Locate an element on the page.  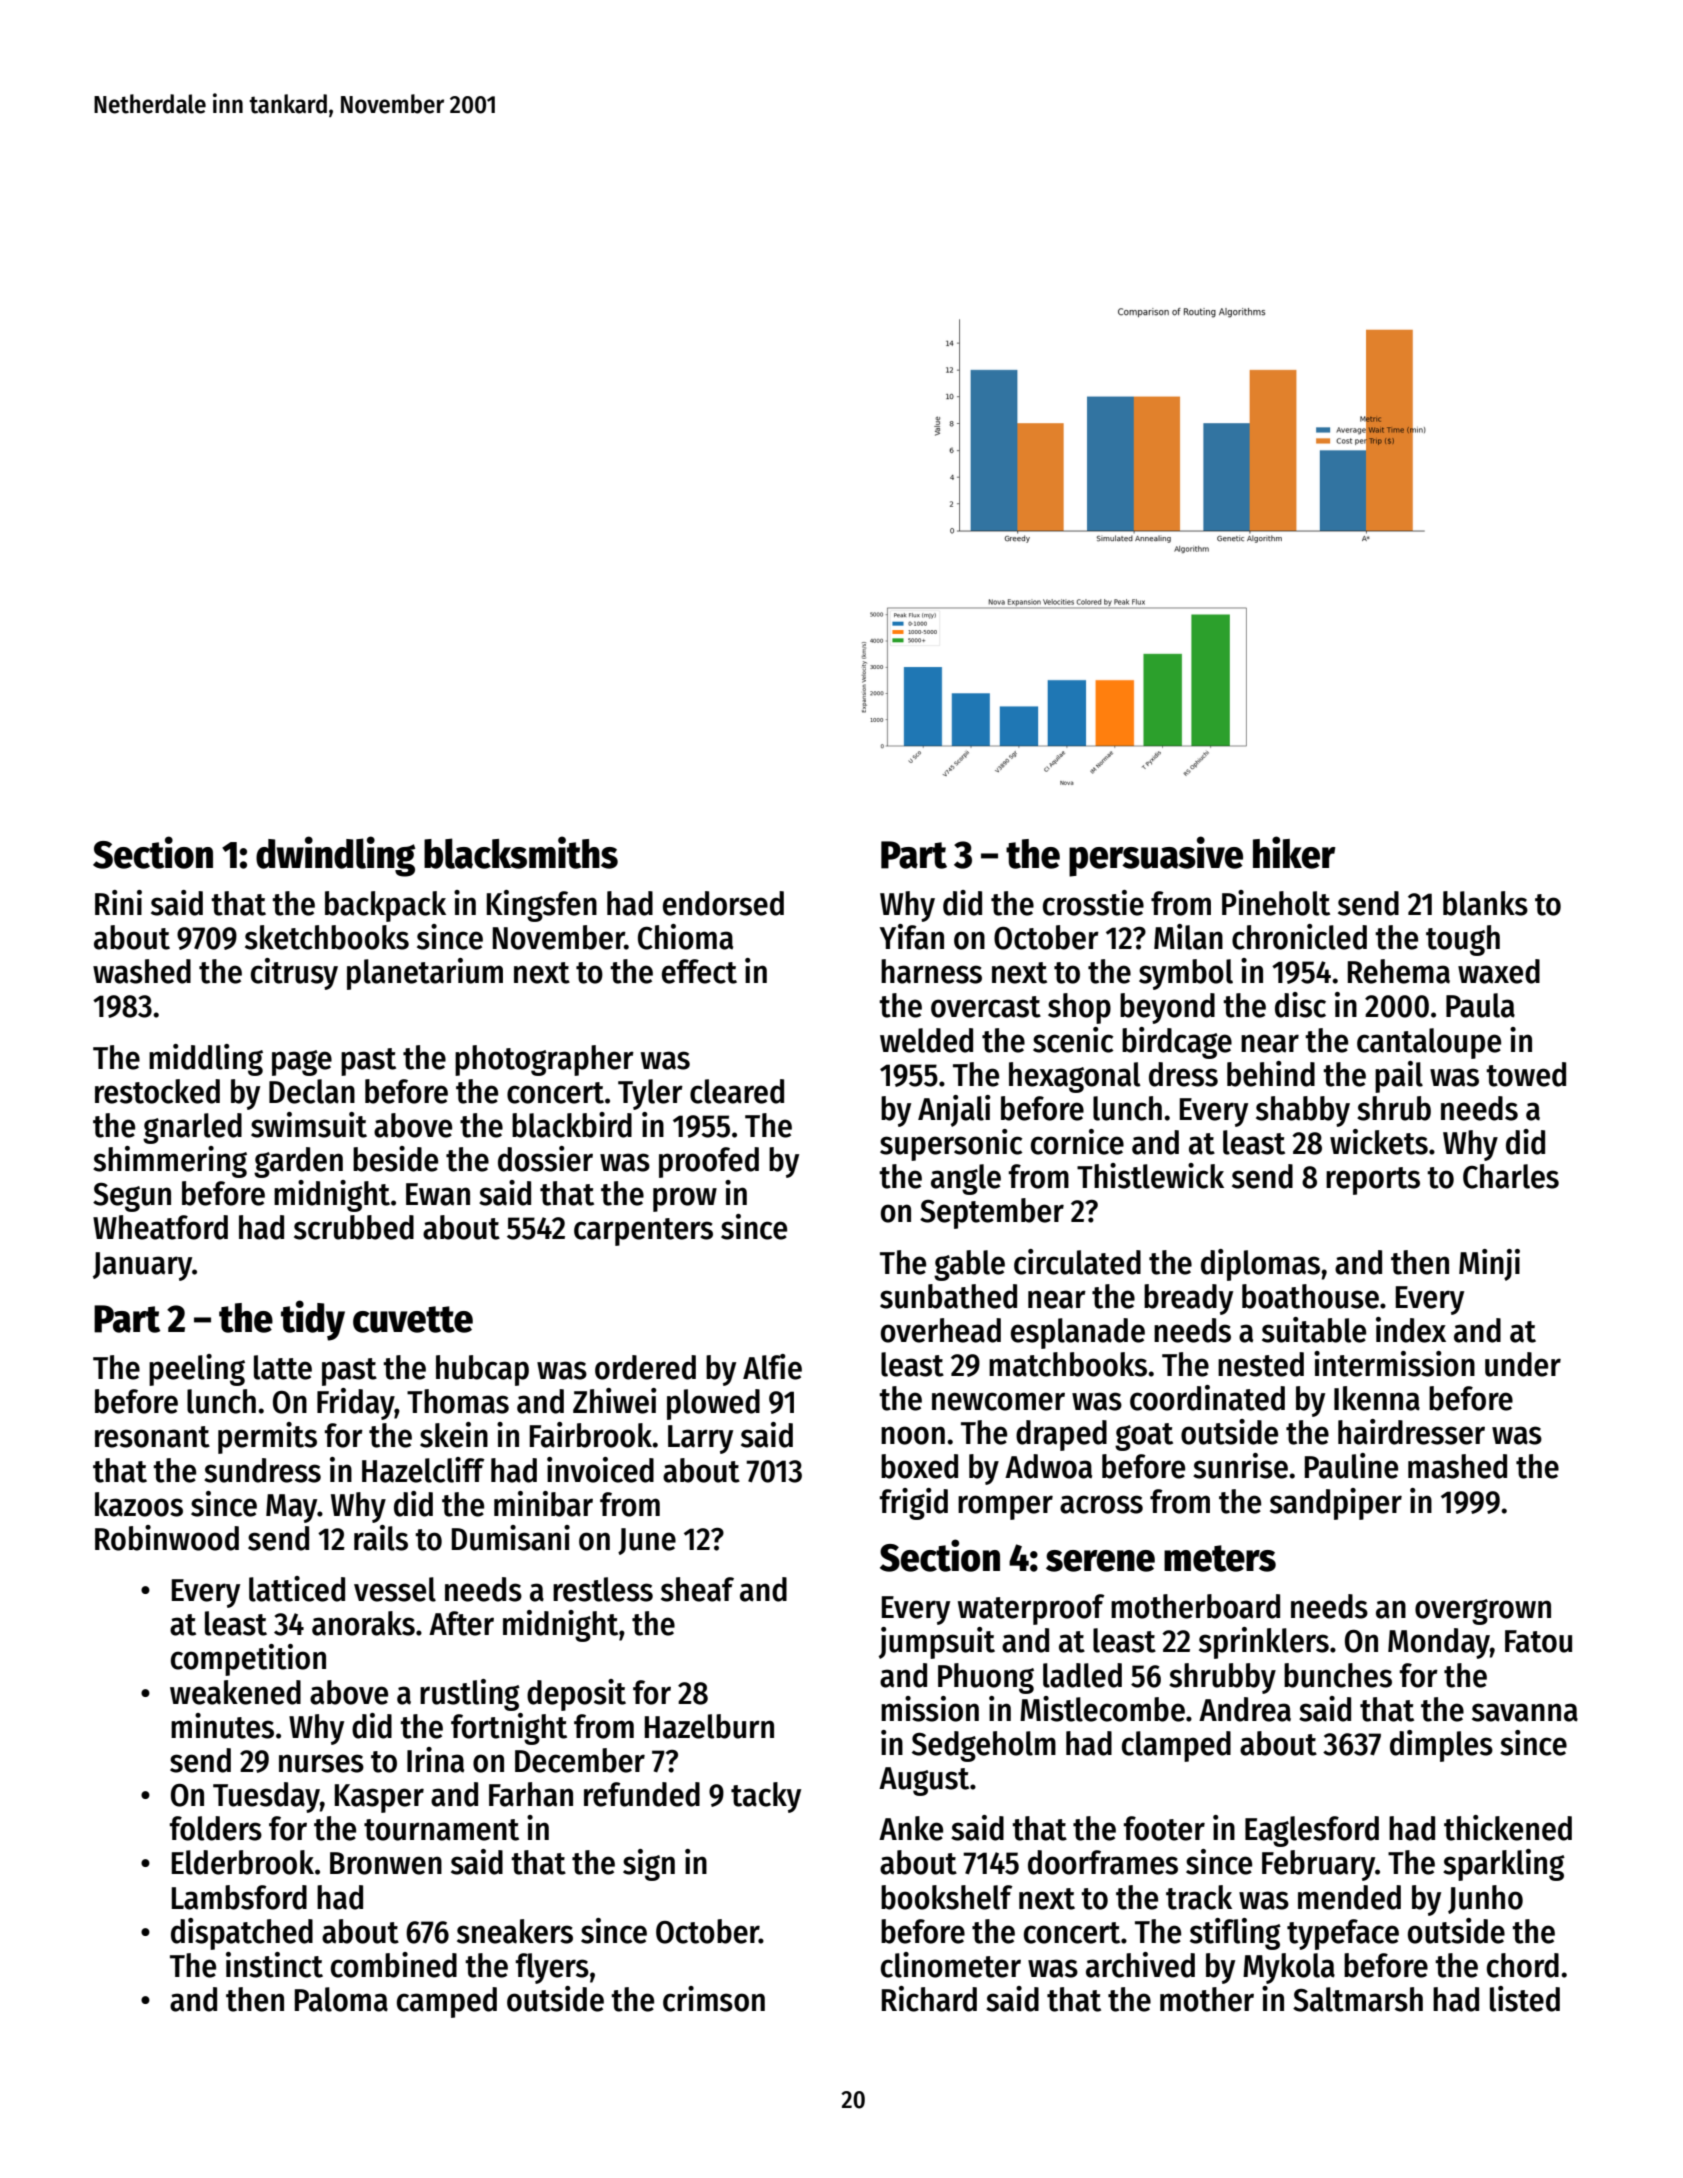
carpenters is located at coordinates (643, 1232).
